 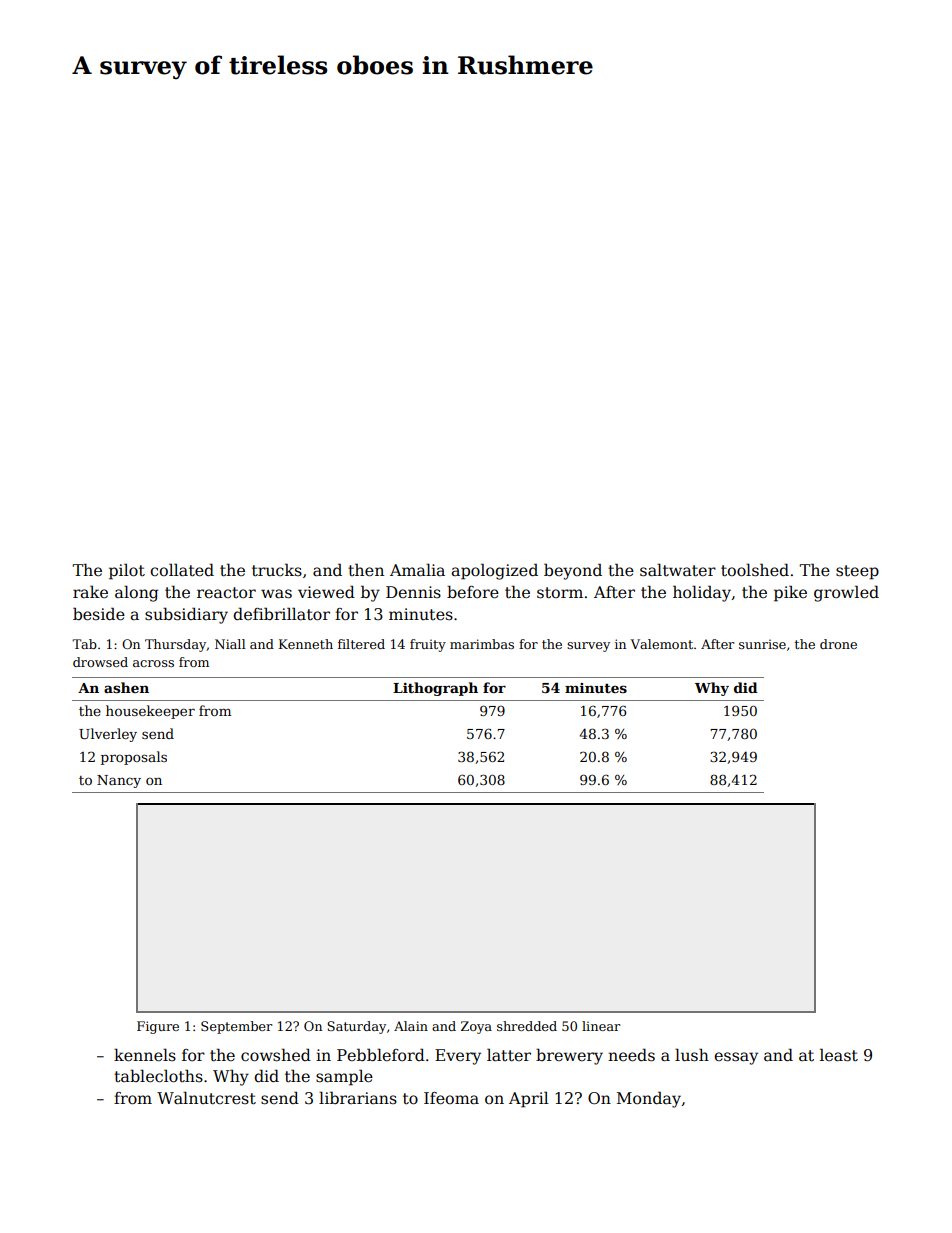 I want to click on steep, so click(x=857, y=572).
